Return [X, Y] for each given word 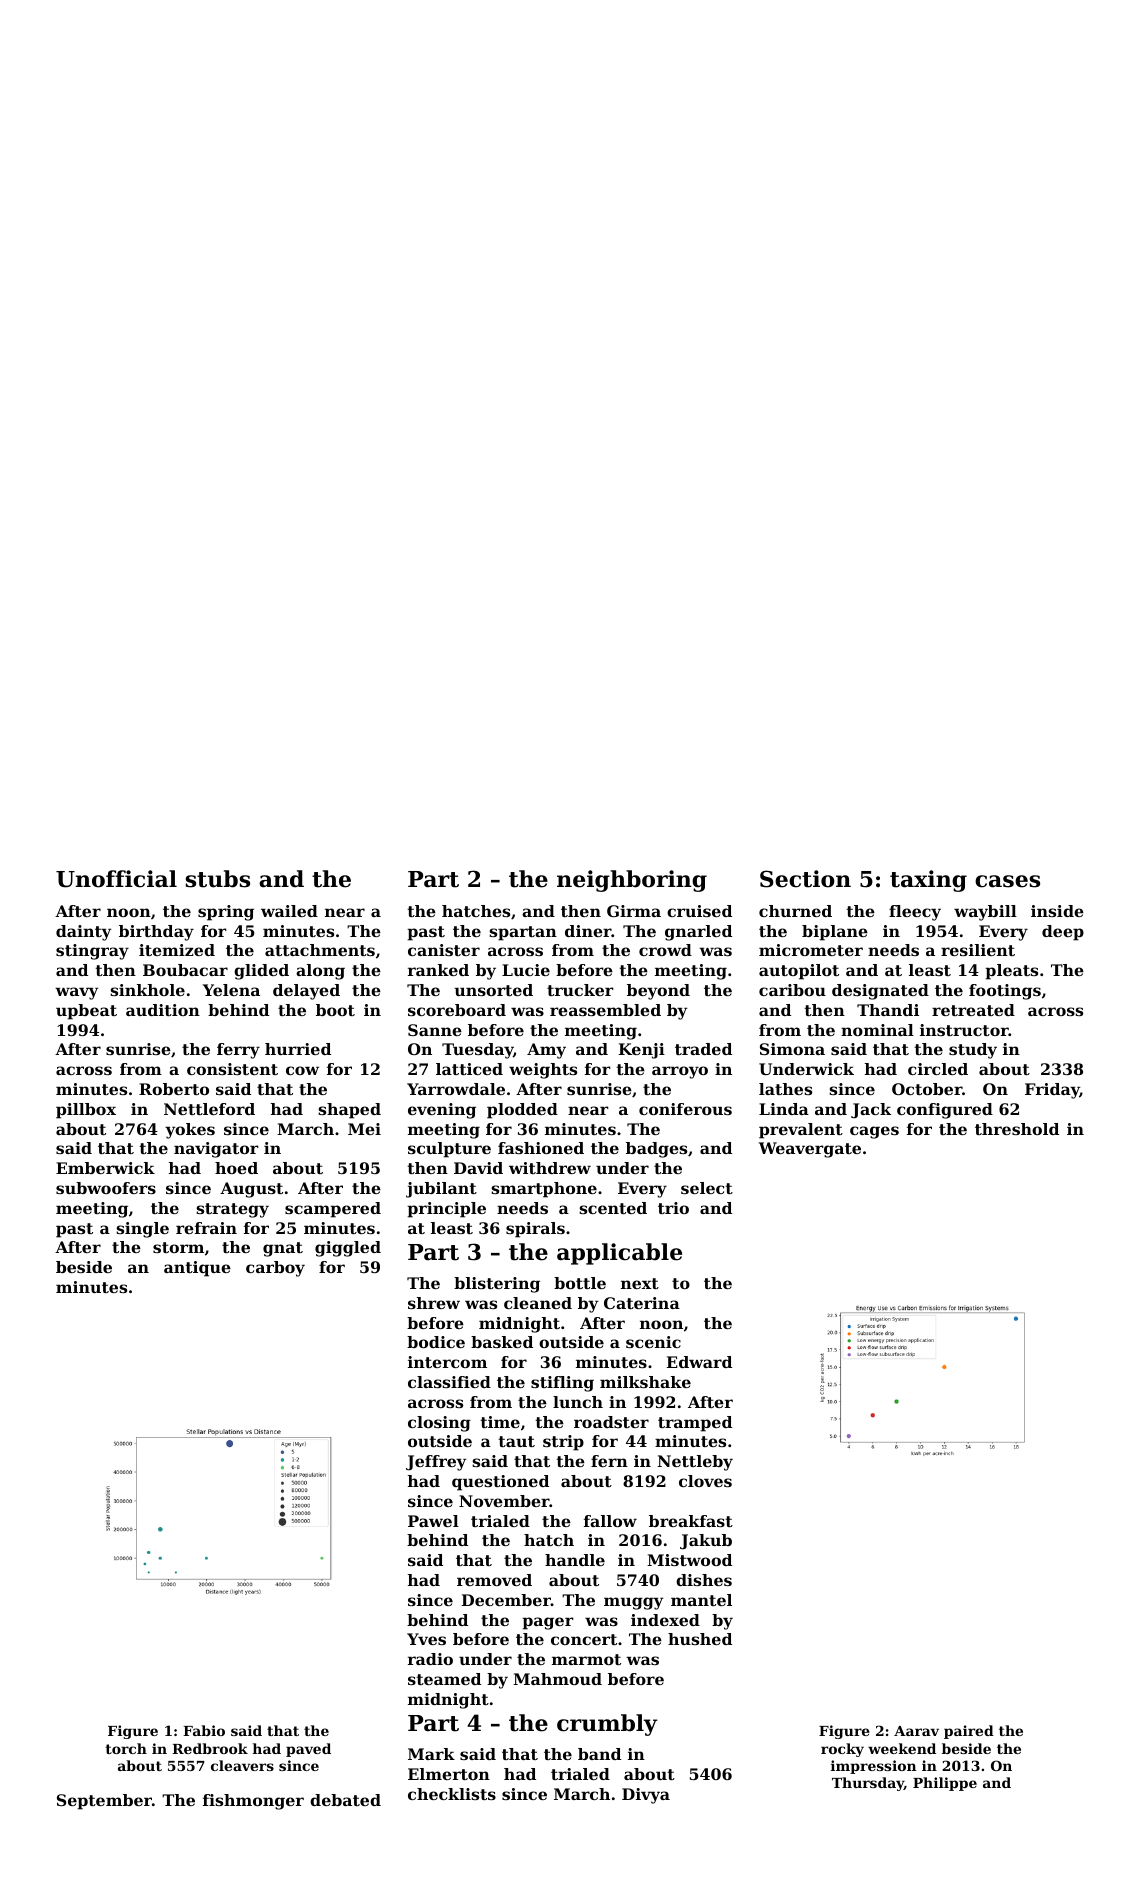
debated [345, 1800]
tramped [695, 1424]
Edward [699, 1362]
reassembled [605, 1010]
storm [178, 1247]
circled [938, 1069]
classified [449, 1382]
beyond [658, 992]
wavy [76, 993]
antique [197, 1269]
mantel [701, 1600]
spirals [535, 1230]
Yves [426, 1639]
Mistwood [689, 1560]
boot [335, 1010]
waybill [985, 913]
